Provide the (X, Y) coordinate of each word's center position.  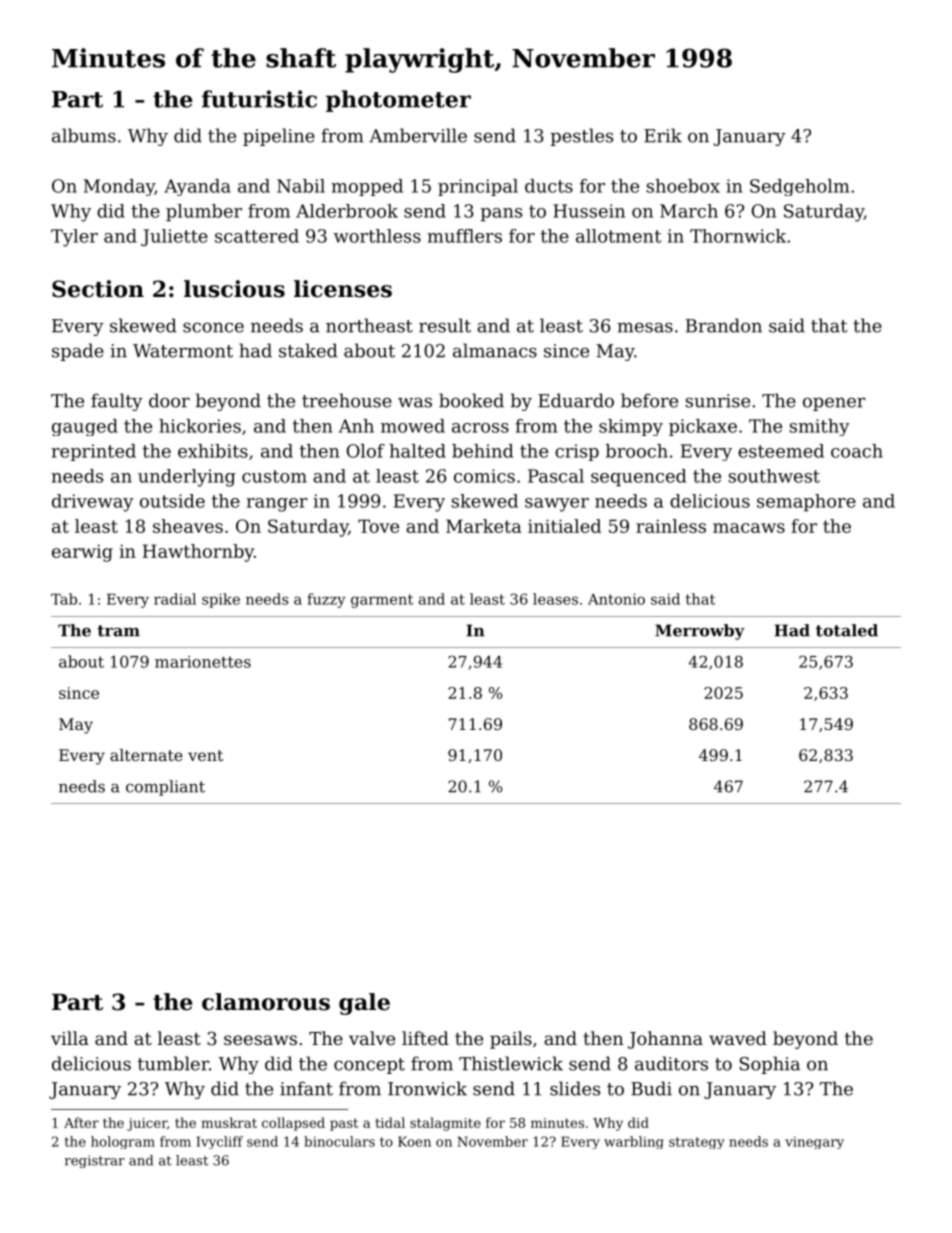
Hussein (589, 211)
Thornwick (738, 236)
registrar (95, 1161)
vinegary (814, 1143)
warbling (634, 1142)
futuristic (259, 99)
